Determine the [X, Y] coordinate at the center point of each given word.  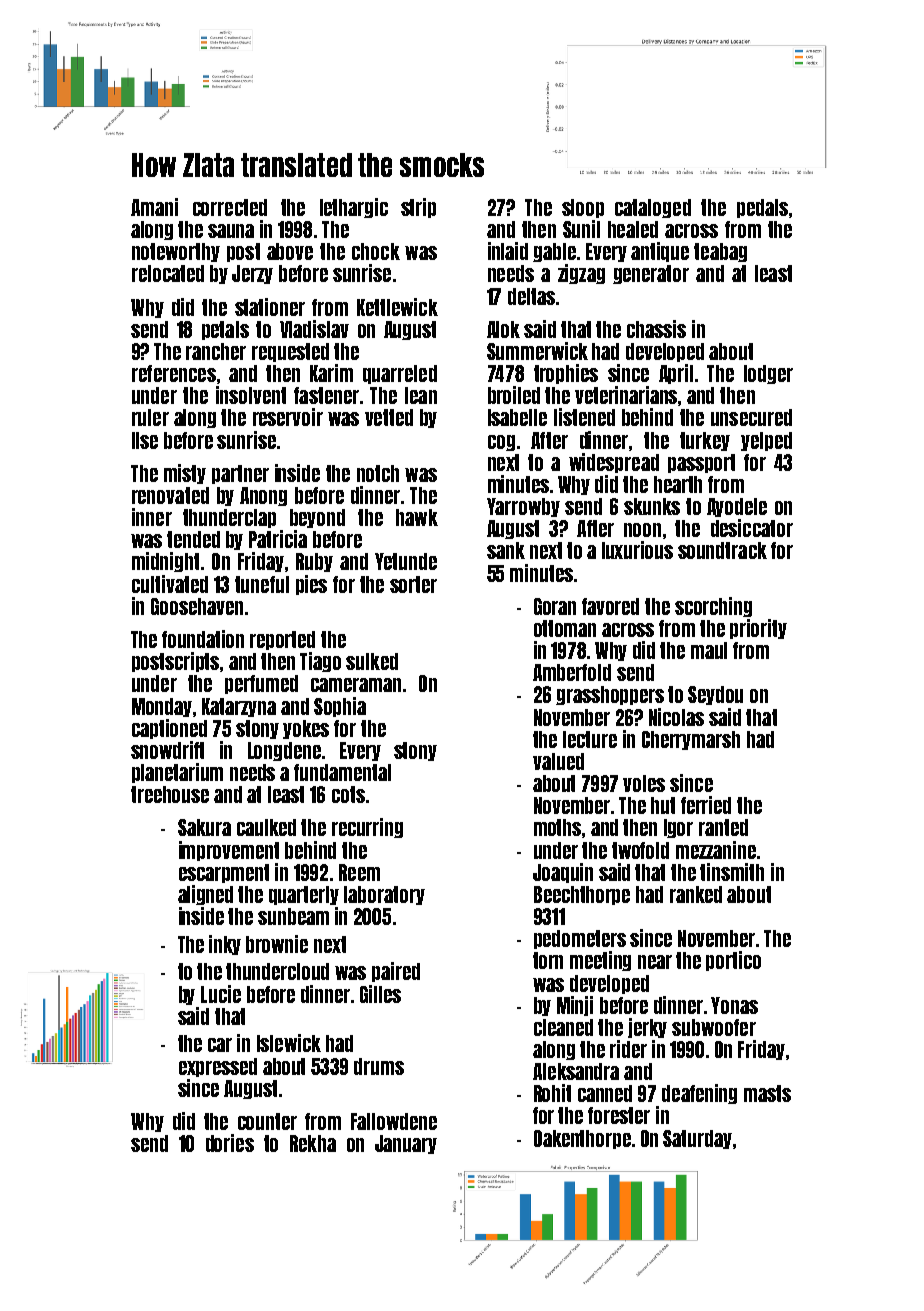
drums [379, 1066]
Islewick [289, 1043]
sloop [583, 208]
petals [225, 330]
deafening [699, 1094]
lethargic [354, 208]
